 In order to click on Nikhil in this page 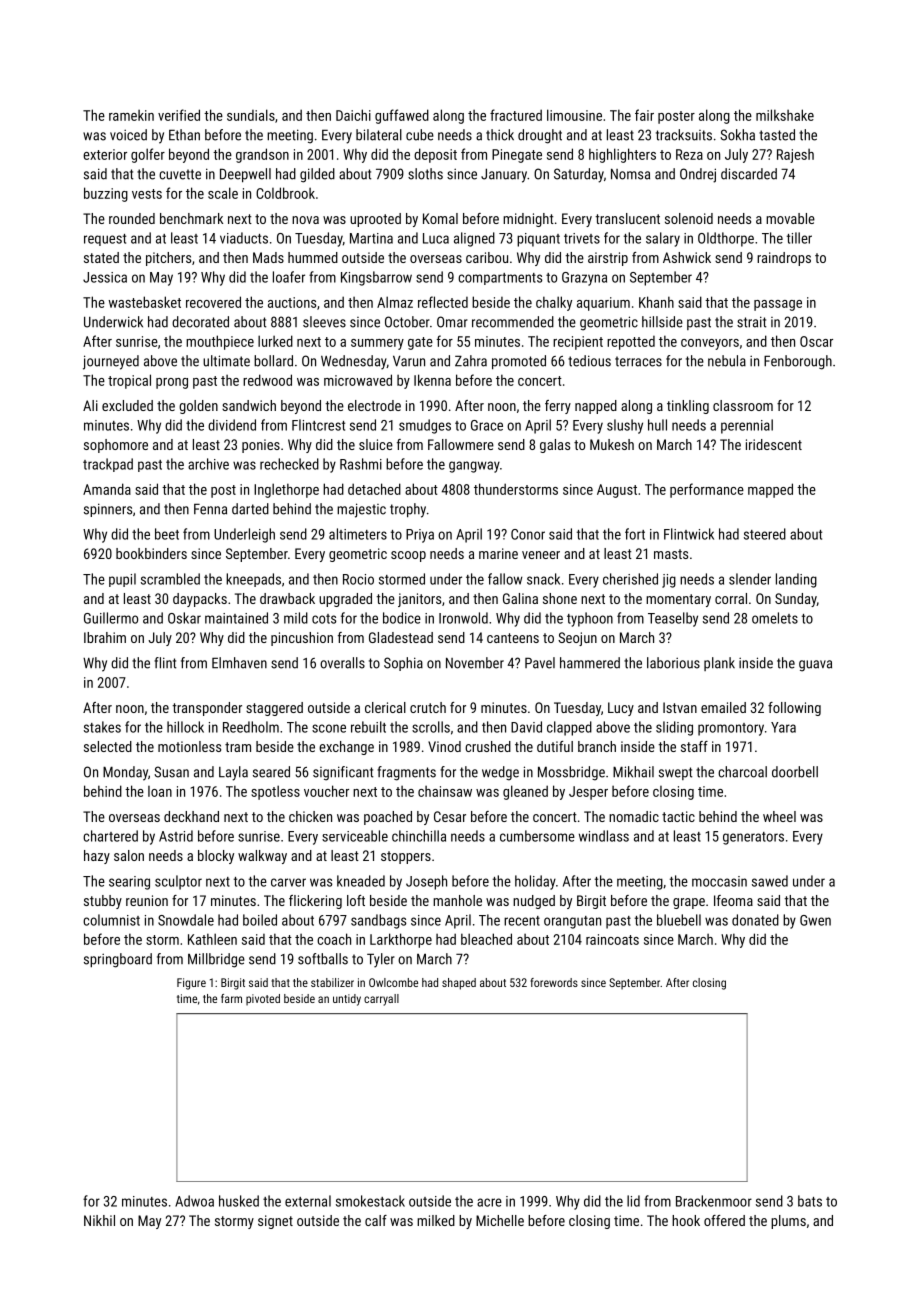, I will do `click(99, 1220)`.
